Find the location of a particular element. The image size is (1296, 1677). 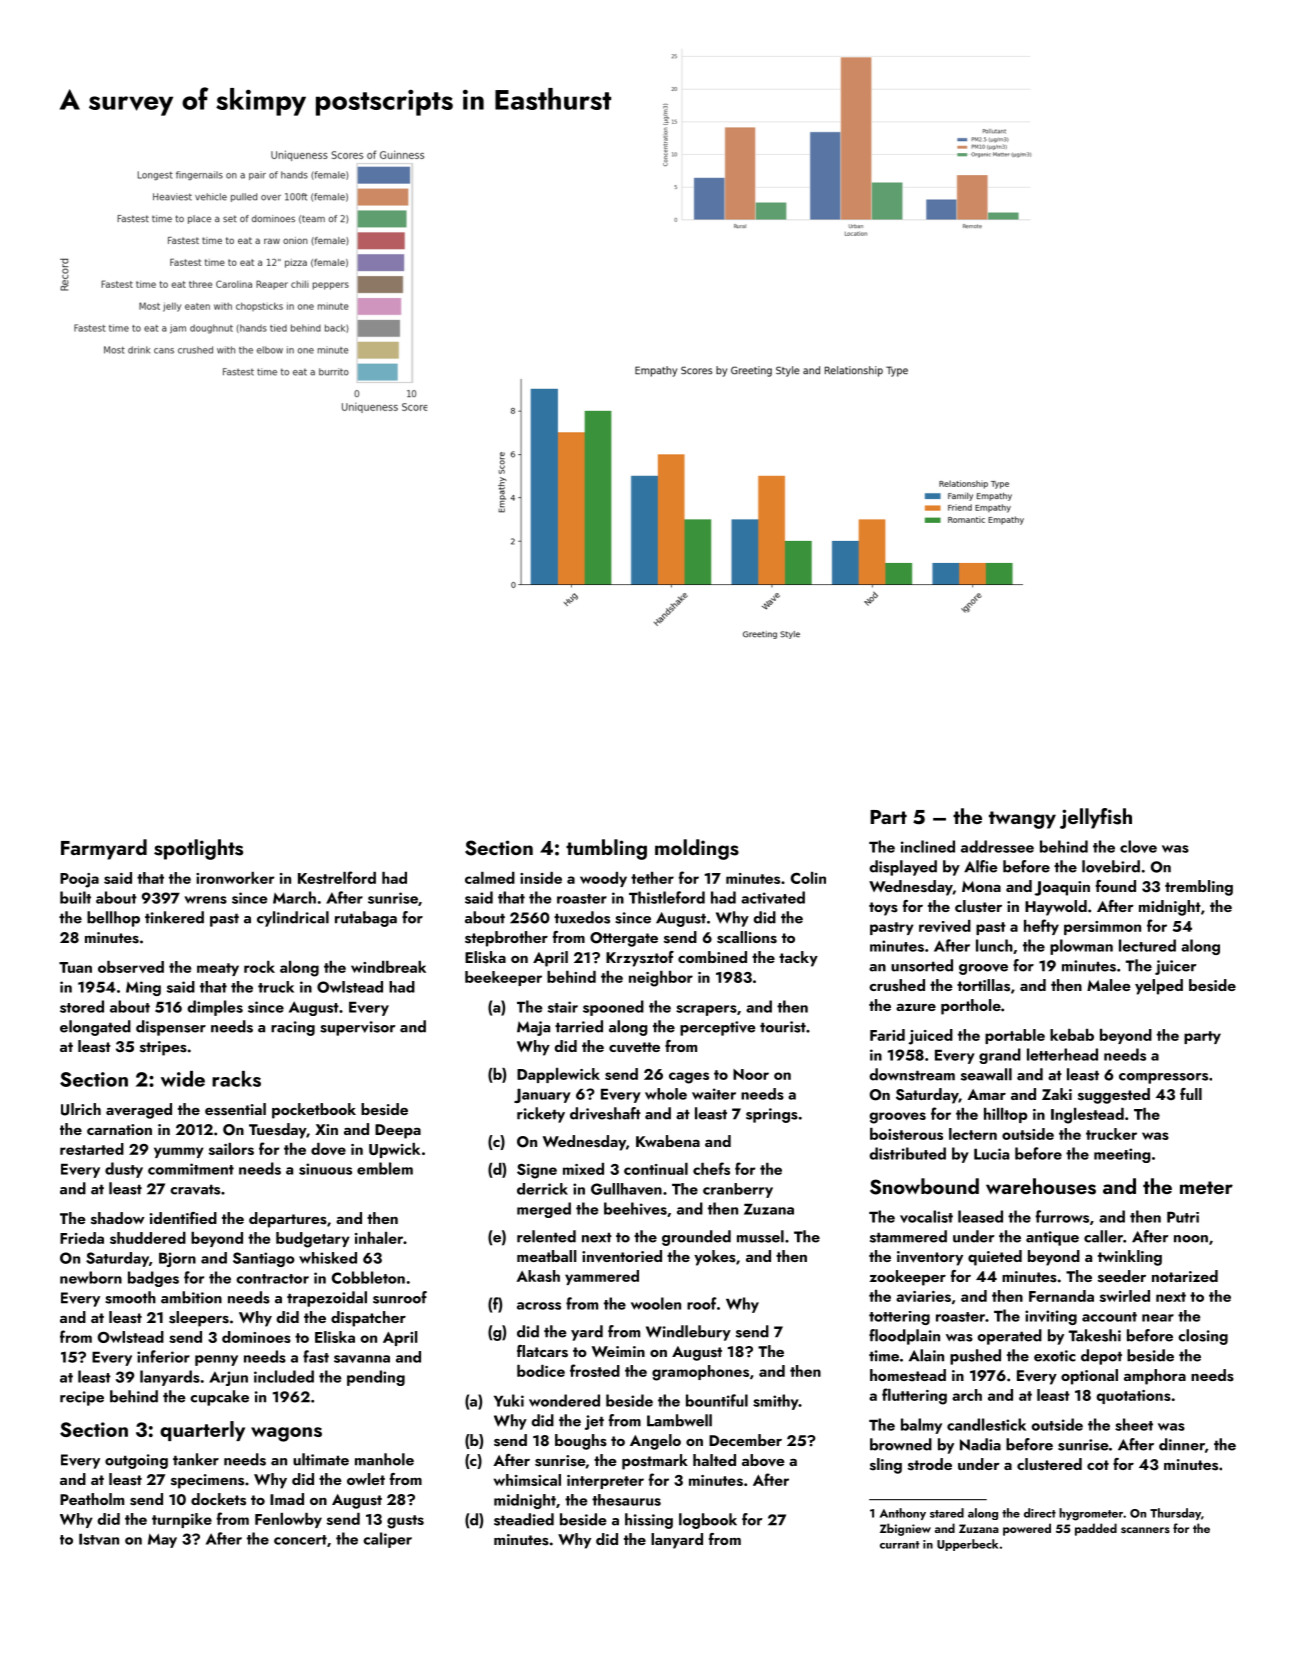

Gullhaven is located at coordinates (626, 1189).
